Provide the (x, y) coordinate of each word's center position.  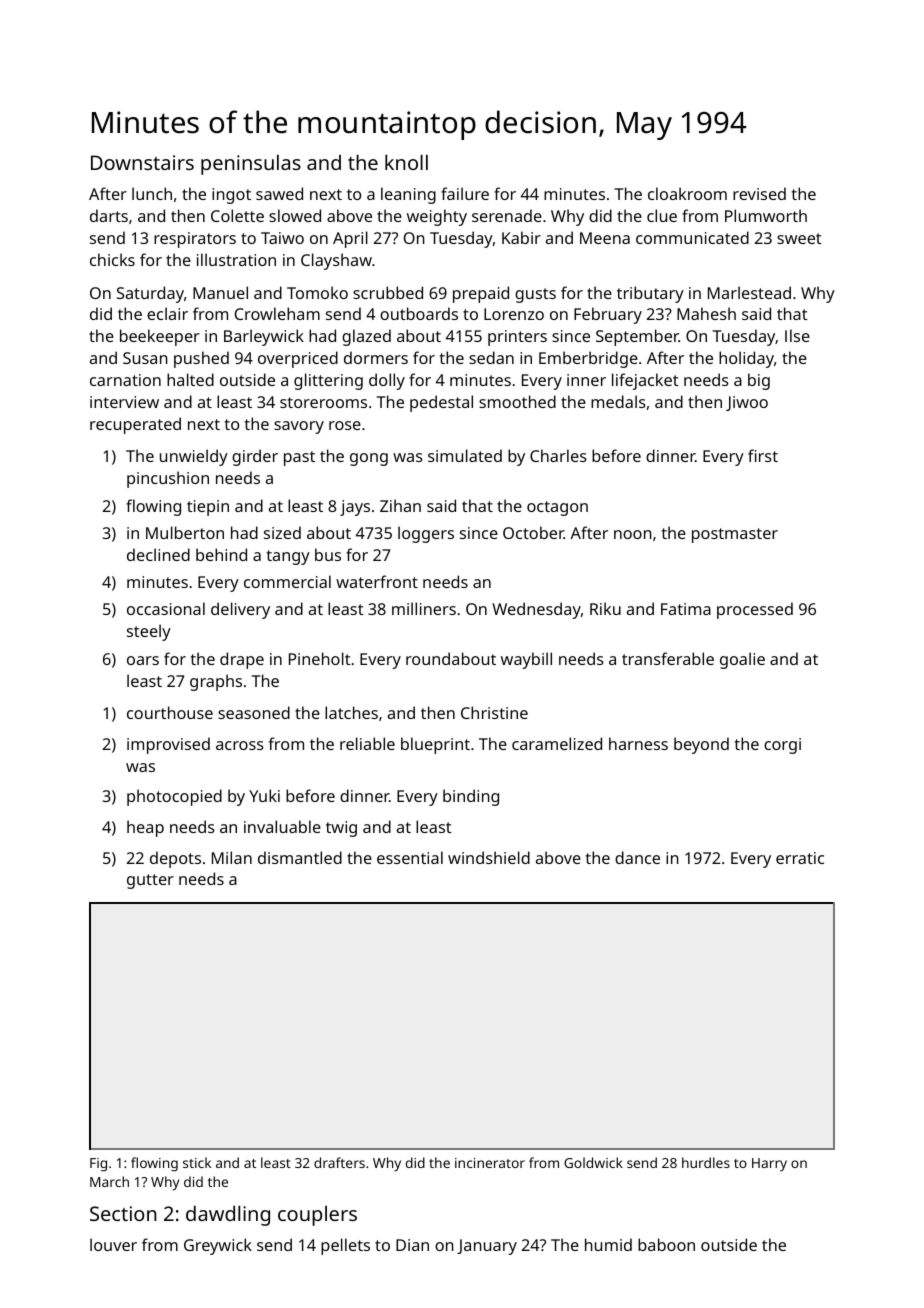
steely (149, 632)
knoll (406, 162)
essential (410, 857)
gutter (150, 881)
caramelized (557, 743)
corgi (782, 746)
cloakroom (687, 193)
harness (638, 743)
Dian (412, 1245)
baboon (666, 1244)
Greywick (218, 1246)
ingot (231, 196)
